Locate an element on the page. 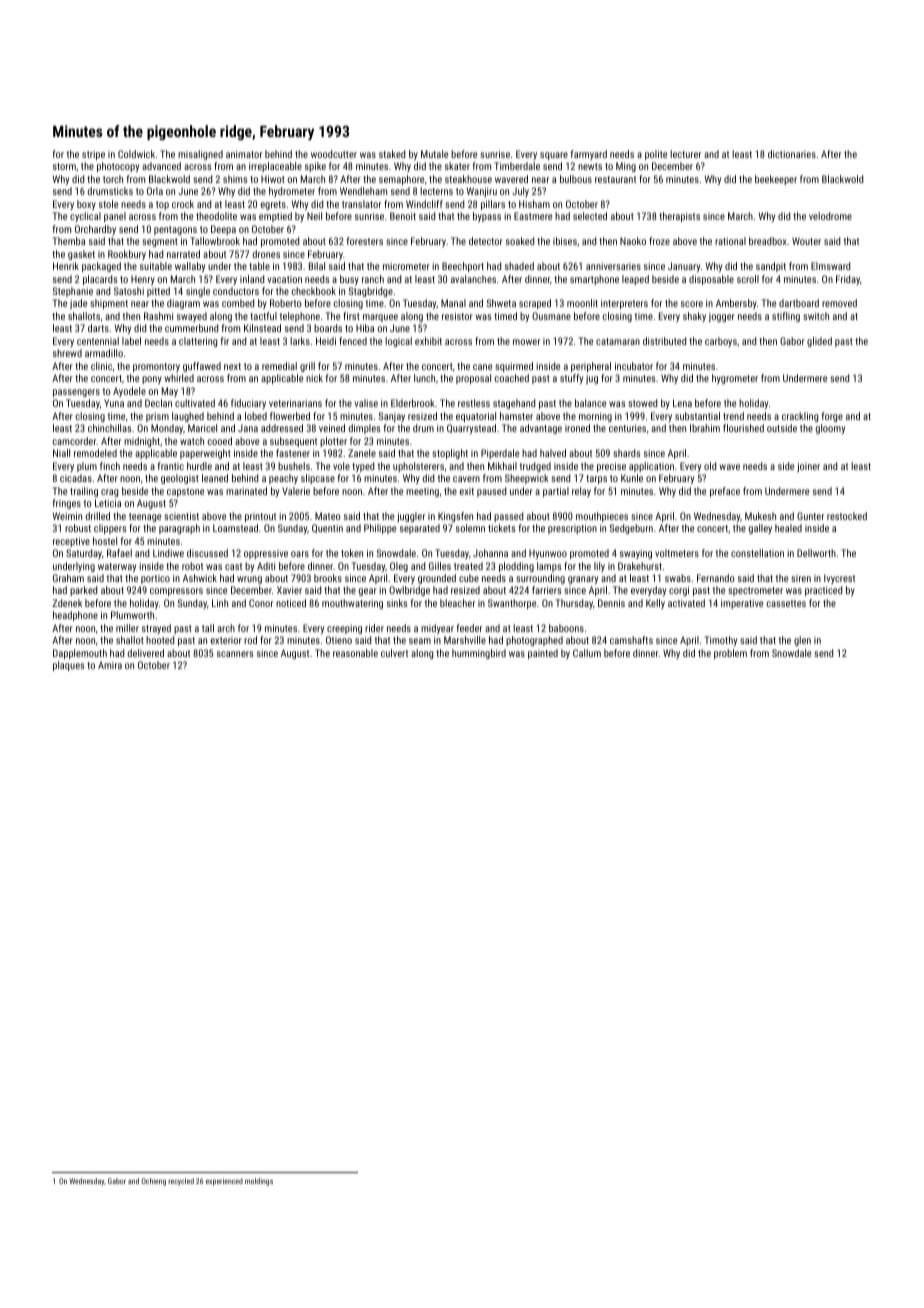  lecturer is located at coordinates (685, 154).
